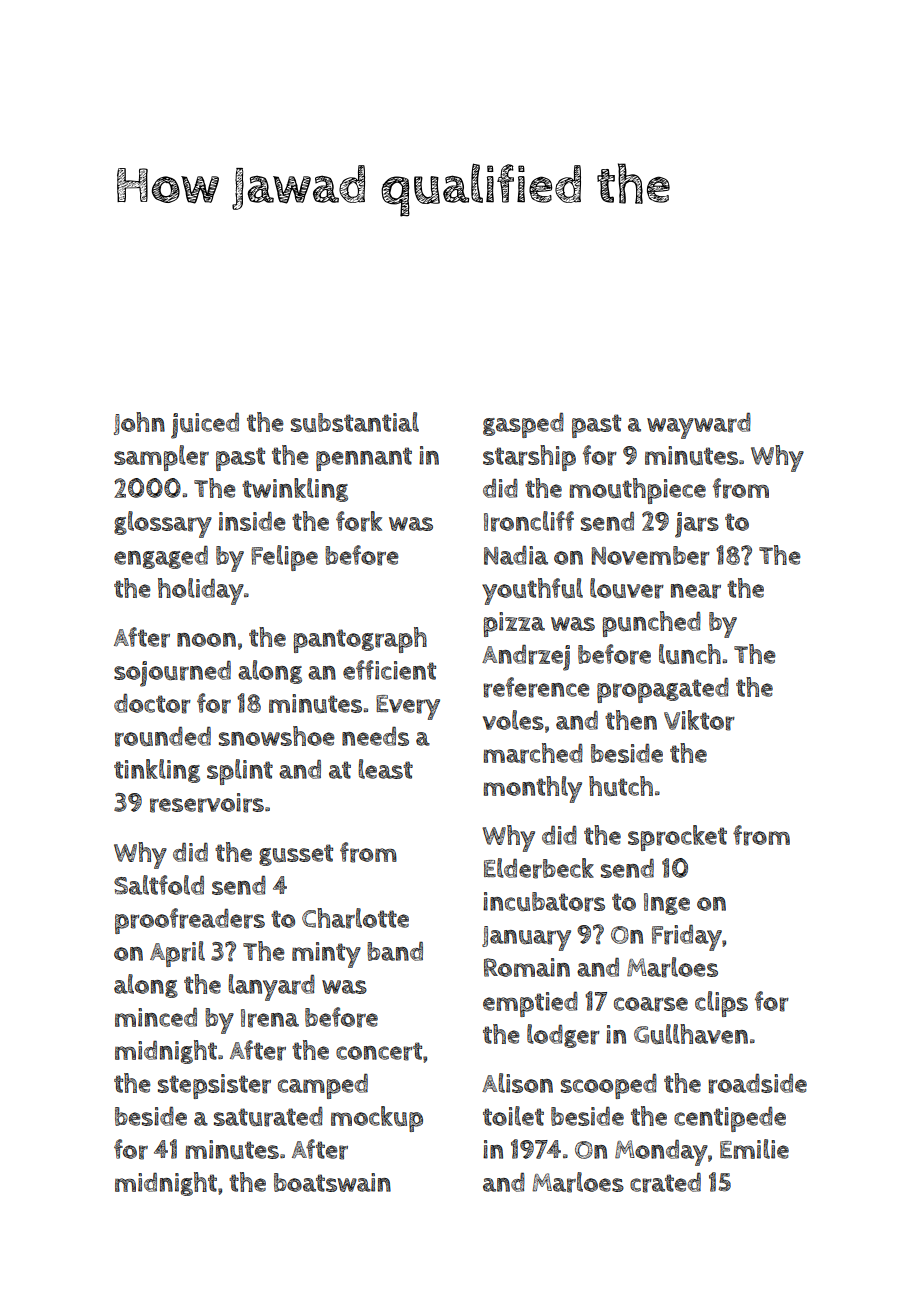 Image resolution: width=924 pixels, height=1311 pixels. I want to click on gasped, so click(523, 425).
